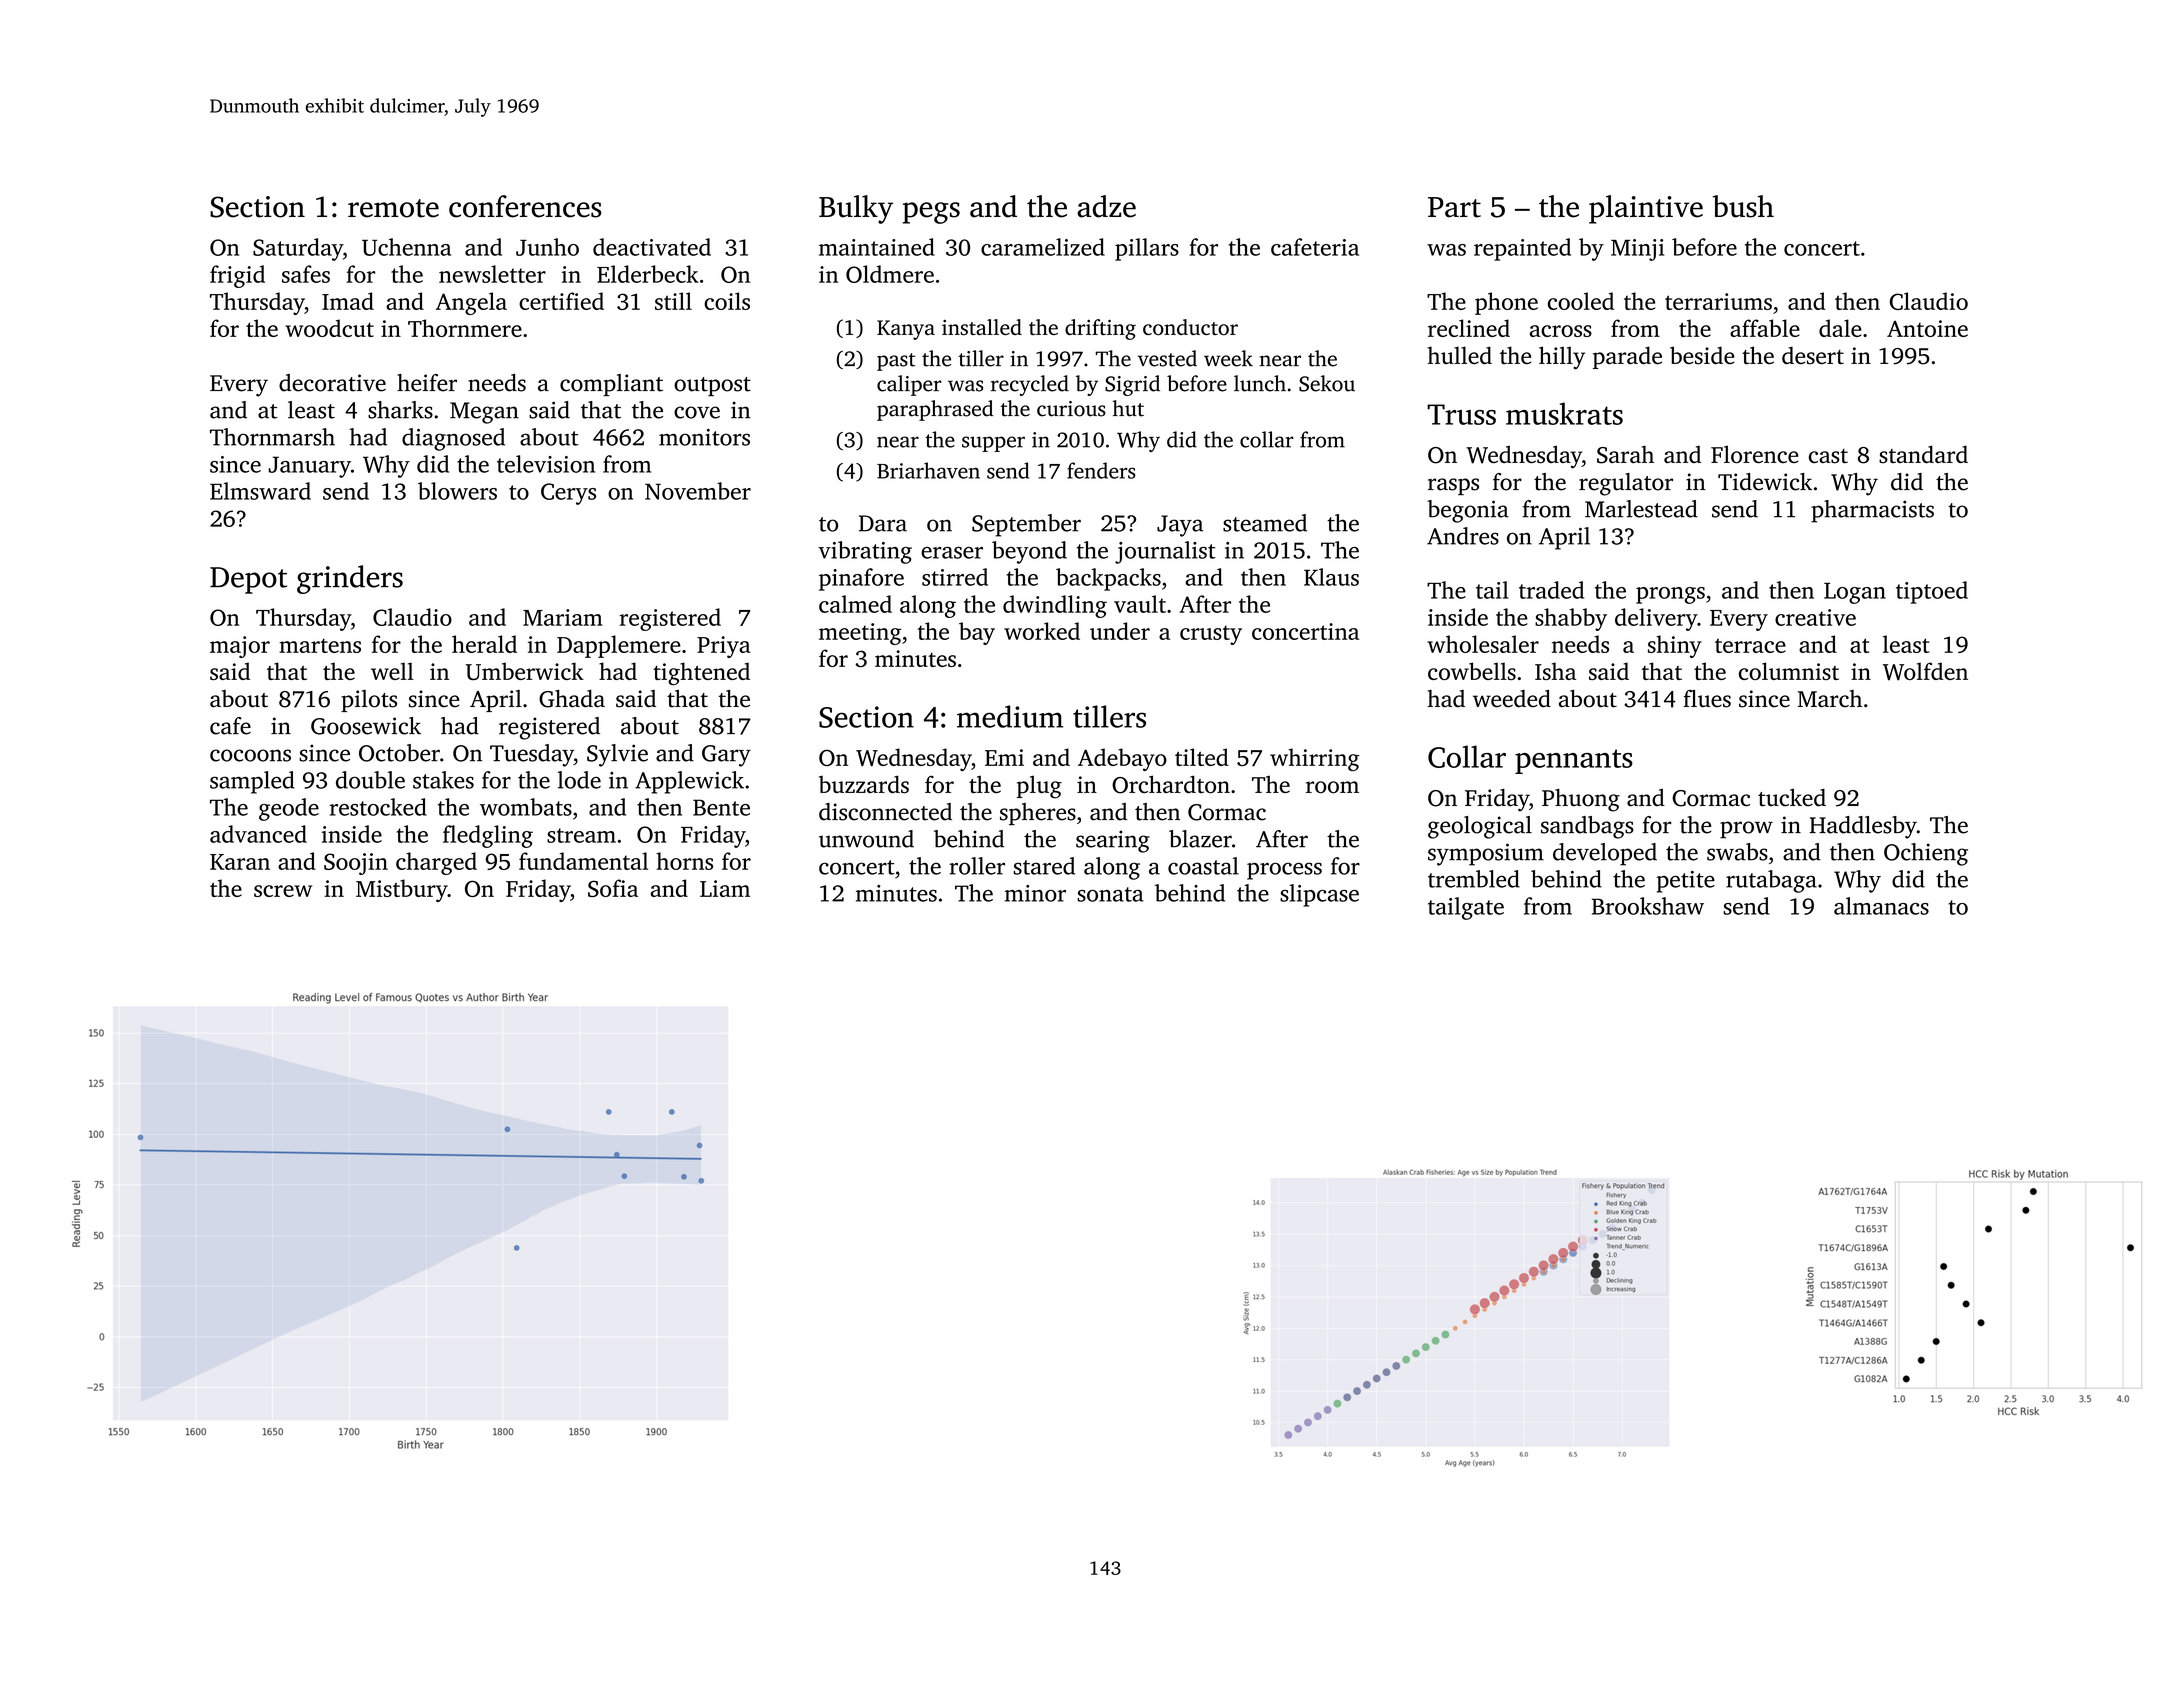 The width and height of the screenshot is (2178, 1683). What do you see at coordinates (402, 890) in the screenshot?
I see `Mistbury` at bounding box center [402, 890].
